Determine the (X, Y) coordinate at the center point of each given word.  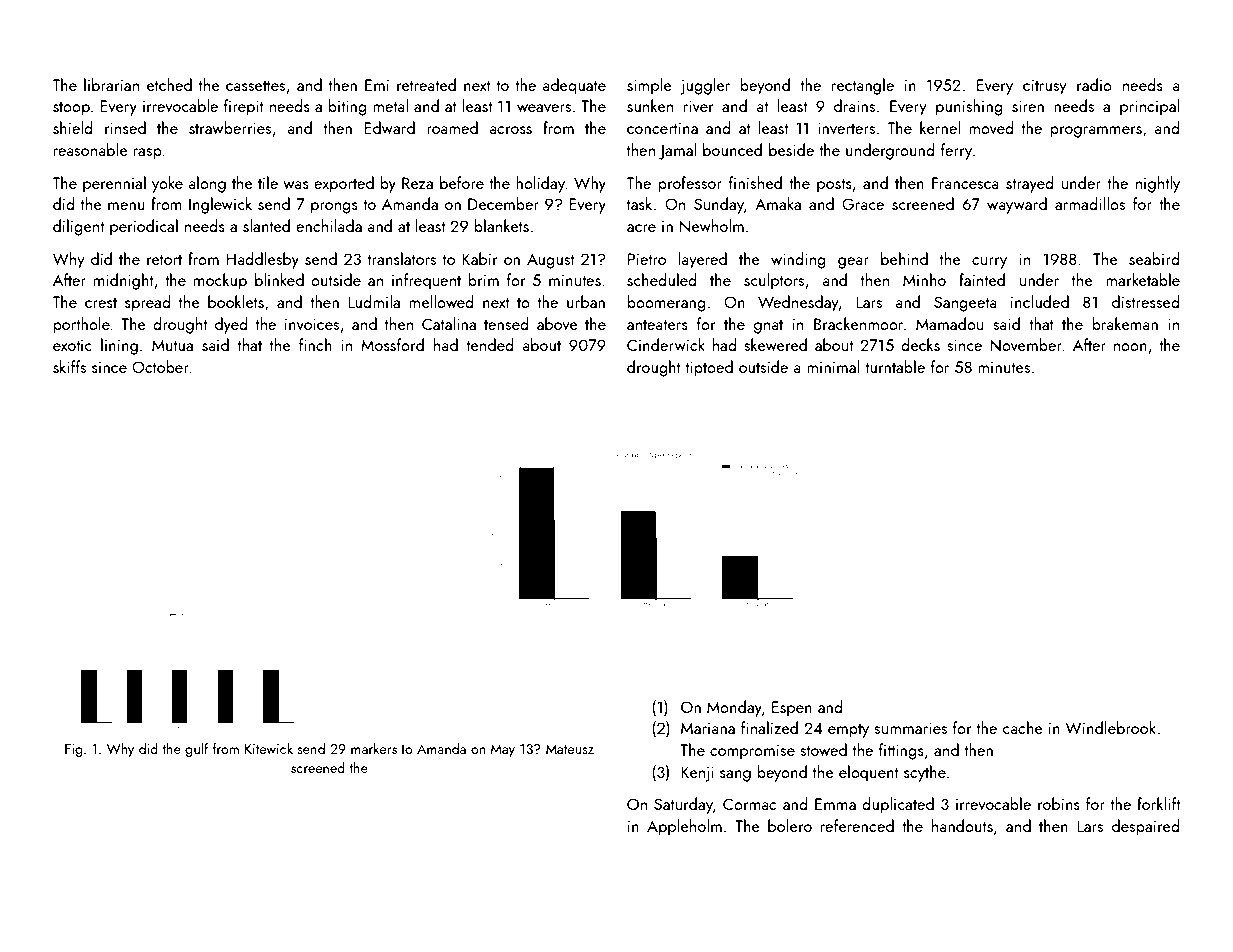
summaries (910, 728)
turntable (895, 366)
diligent (78, 227)
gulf (196, 750)
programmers (1096, 132)
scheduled (662, 279)
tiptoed (709, 368)
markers (374, 748)
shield (73, 127)
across (510, 130)
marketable (1143, 279)
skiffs (69, 366)
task (639, 203)
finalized (769, 727)
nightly (1158, 184)
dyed (231, 325)
